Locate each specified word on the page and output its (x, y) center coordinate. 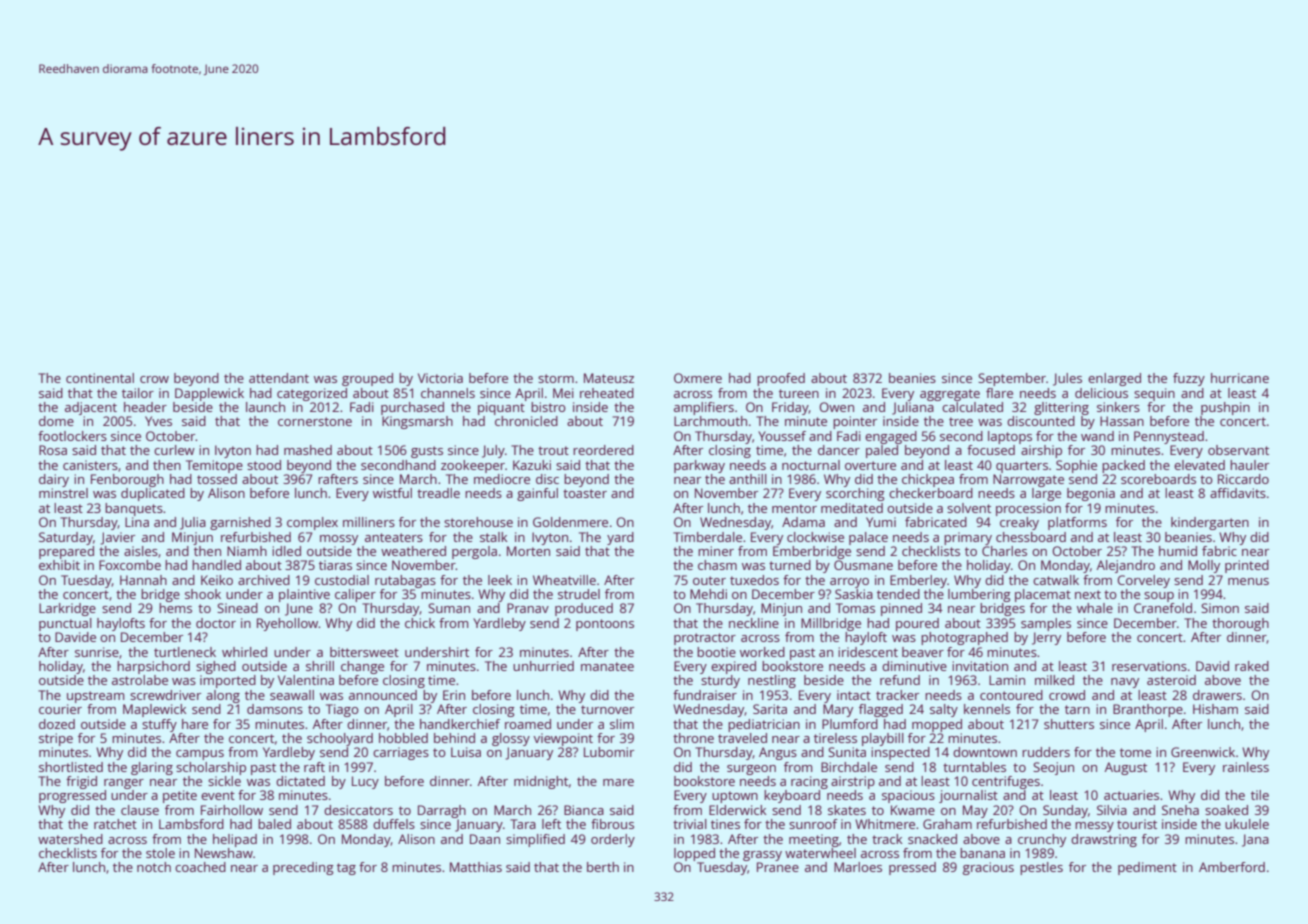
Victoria (440, 378)
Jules (1067, 379)
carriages (401, 753)
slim (622, 724)
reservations (1149, 666)
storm (556, 378)
